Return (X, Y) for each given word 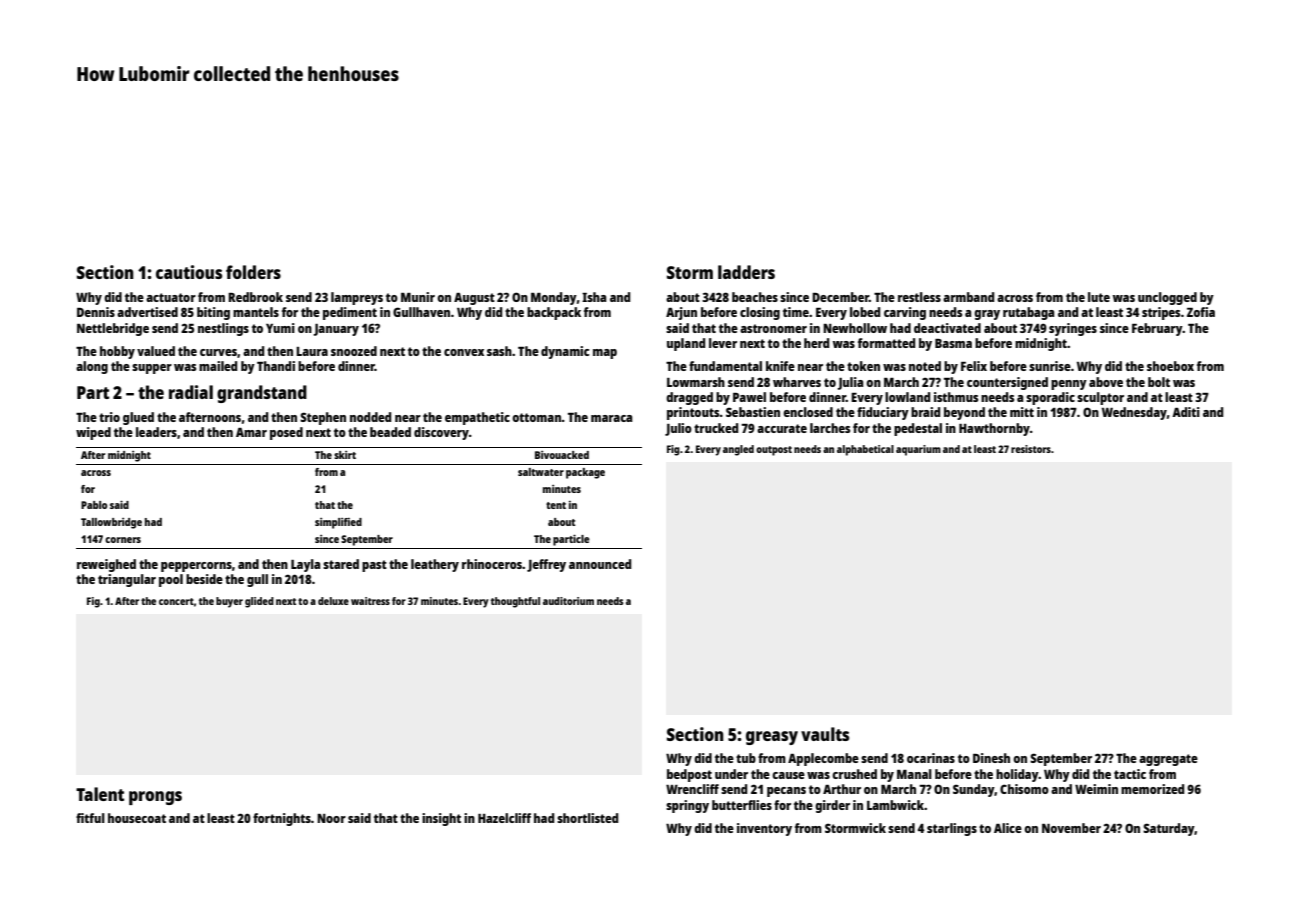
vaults (825, 734)
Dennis (96, 312)
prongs (155, 798)
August (474, 299)
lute (1099, 297)
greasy (772, 738)
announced (600, 564)
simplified (338, 523)
